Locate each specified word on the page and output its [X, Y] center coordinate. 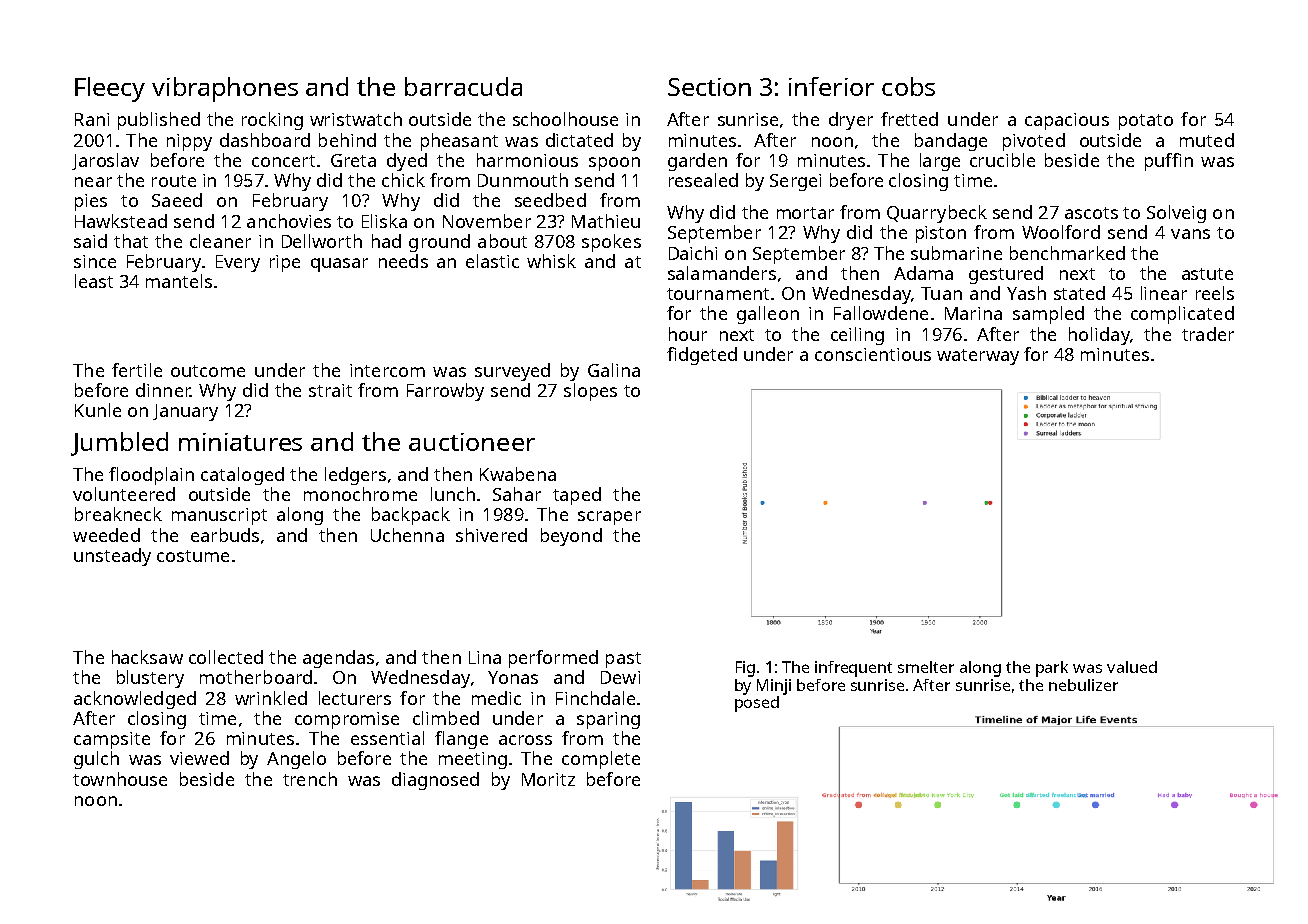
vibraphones [225, 89]
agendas [338, 659]
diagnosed [435, 781]
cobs [908, 86]
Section [709, 87]
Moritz [548, 779]
